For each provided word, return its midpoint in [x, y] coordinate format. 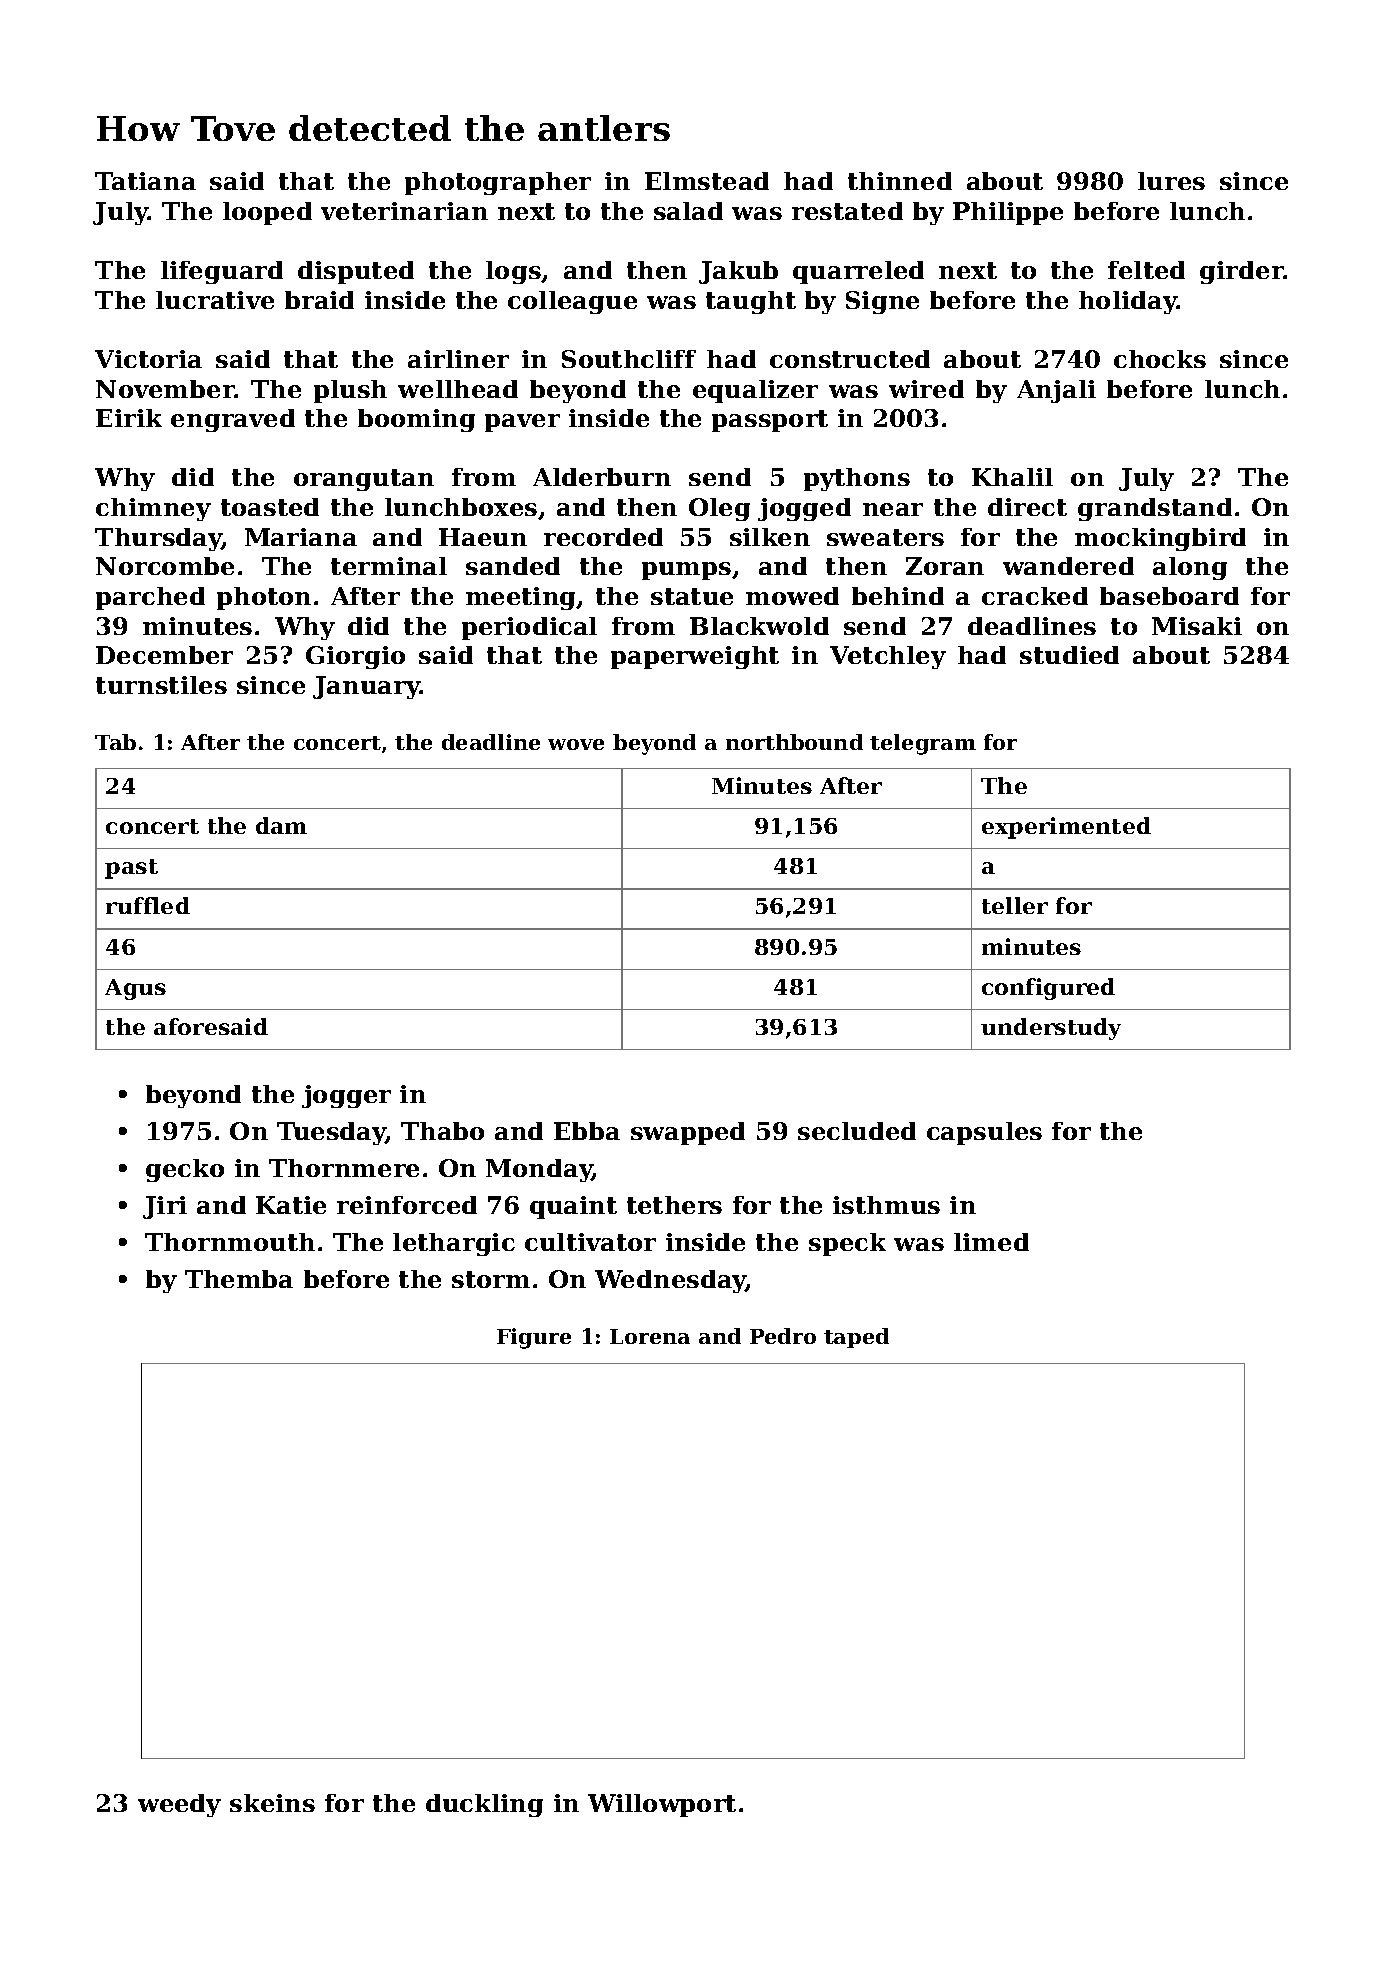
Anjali [1056, 391]
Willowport [662, 1805]
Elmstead [707, 181]
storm [491, 1279]
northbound [794, 742]
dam [281, 825]
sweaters [885, 537]
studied [1069, 655]
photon [264, 598]
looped [267, 213]
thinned [900, 181]
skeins [272, 1803]
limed [991, 1242]
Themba [239, 1279]
